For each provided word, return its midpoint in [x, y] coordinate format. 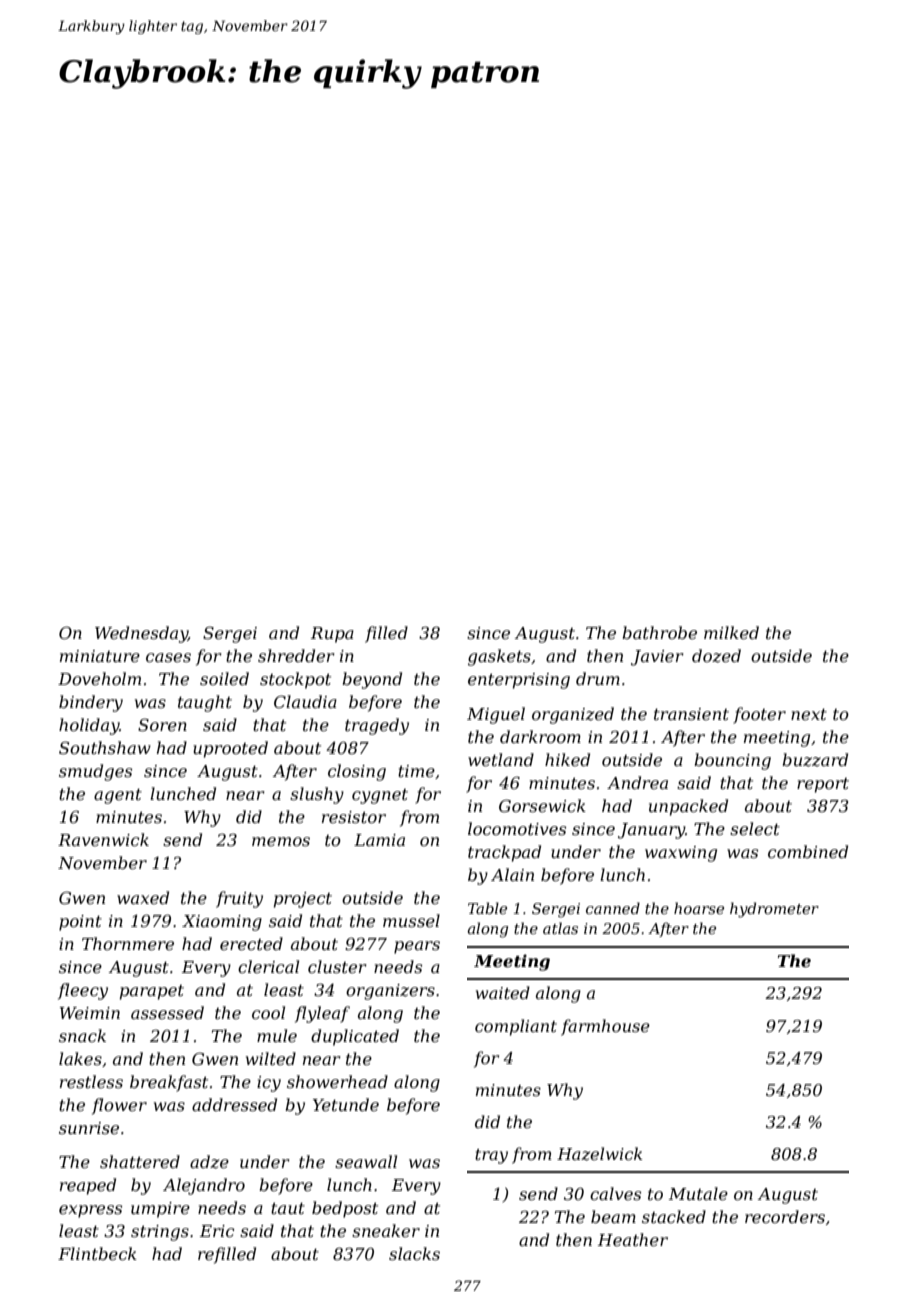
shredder [296, 655]
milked [731, 632]
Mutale [698, 1193]
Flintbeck [97, 1253]
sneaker [386, 1230]
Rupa [332, 635]
